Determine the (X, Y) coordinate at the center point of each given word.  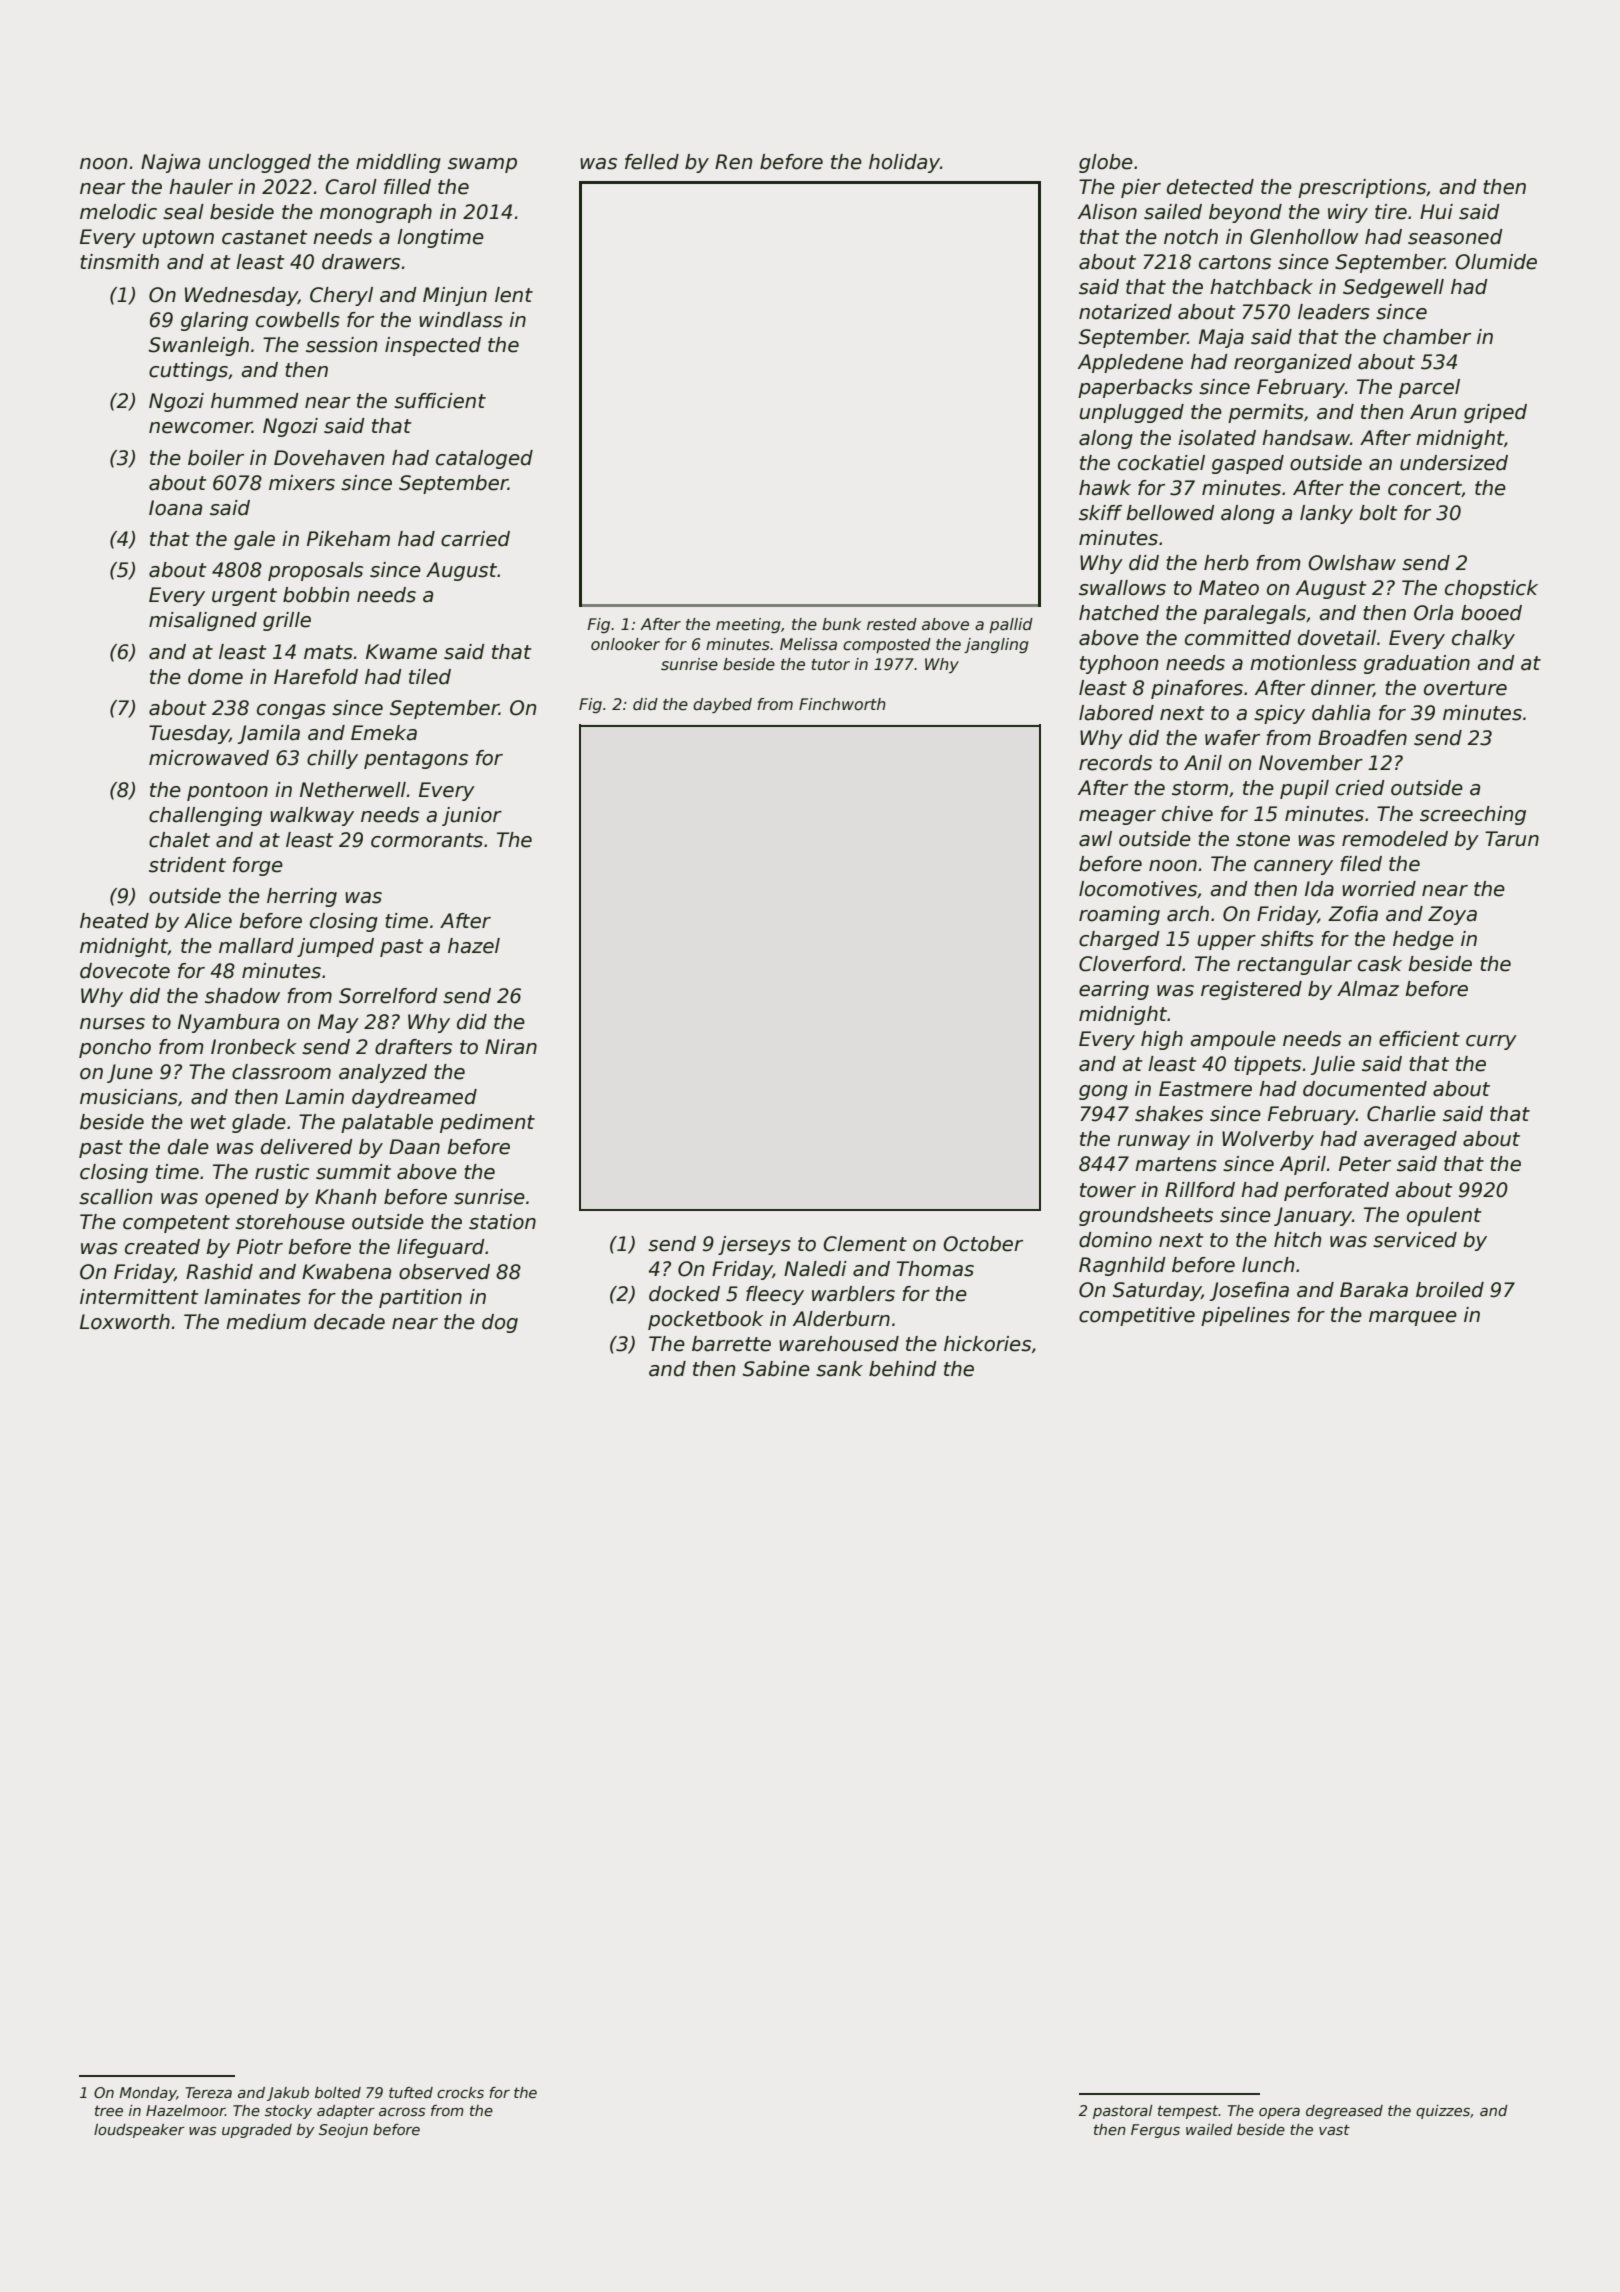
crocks (460, 2092)
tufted (411, 2092)
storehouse (290, 1222)
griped (1495, 413)
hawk (1105, 488)
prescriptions (1362, 188)
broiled (1450, 1290)
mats (328, 652)
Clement (865, 1244)
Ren (733, 162)
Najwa (170, 163)
